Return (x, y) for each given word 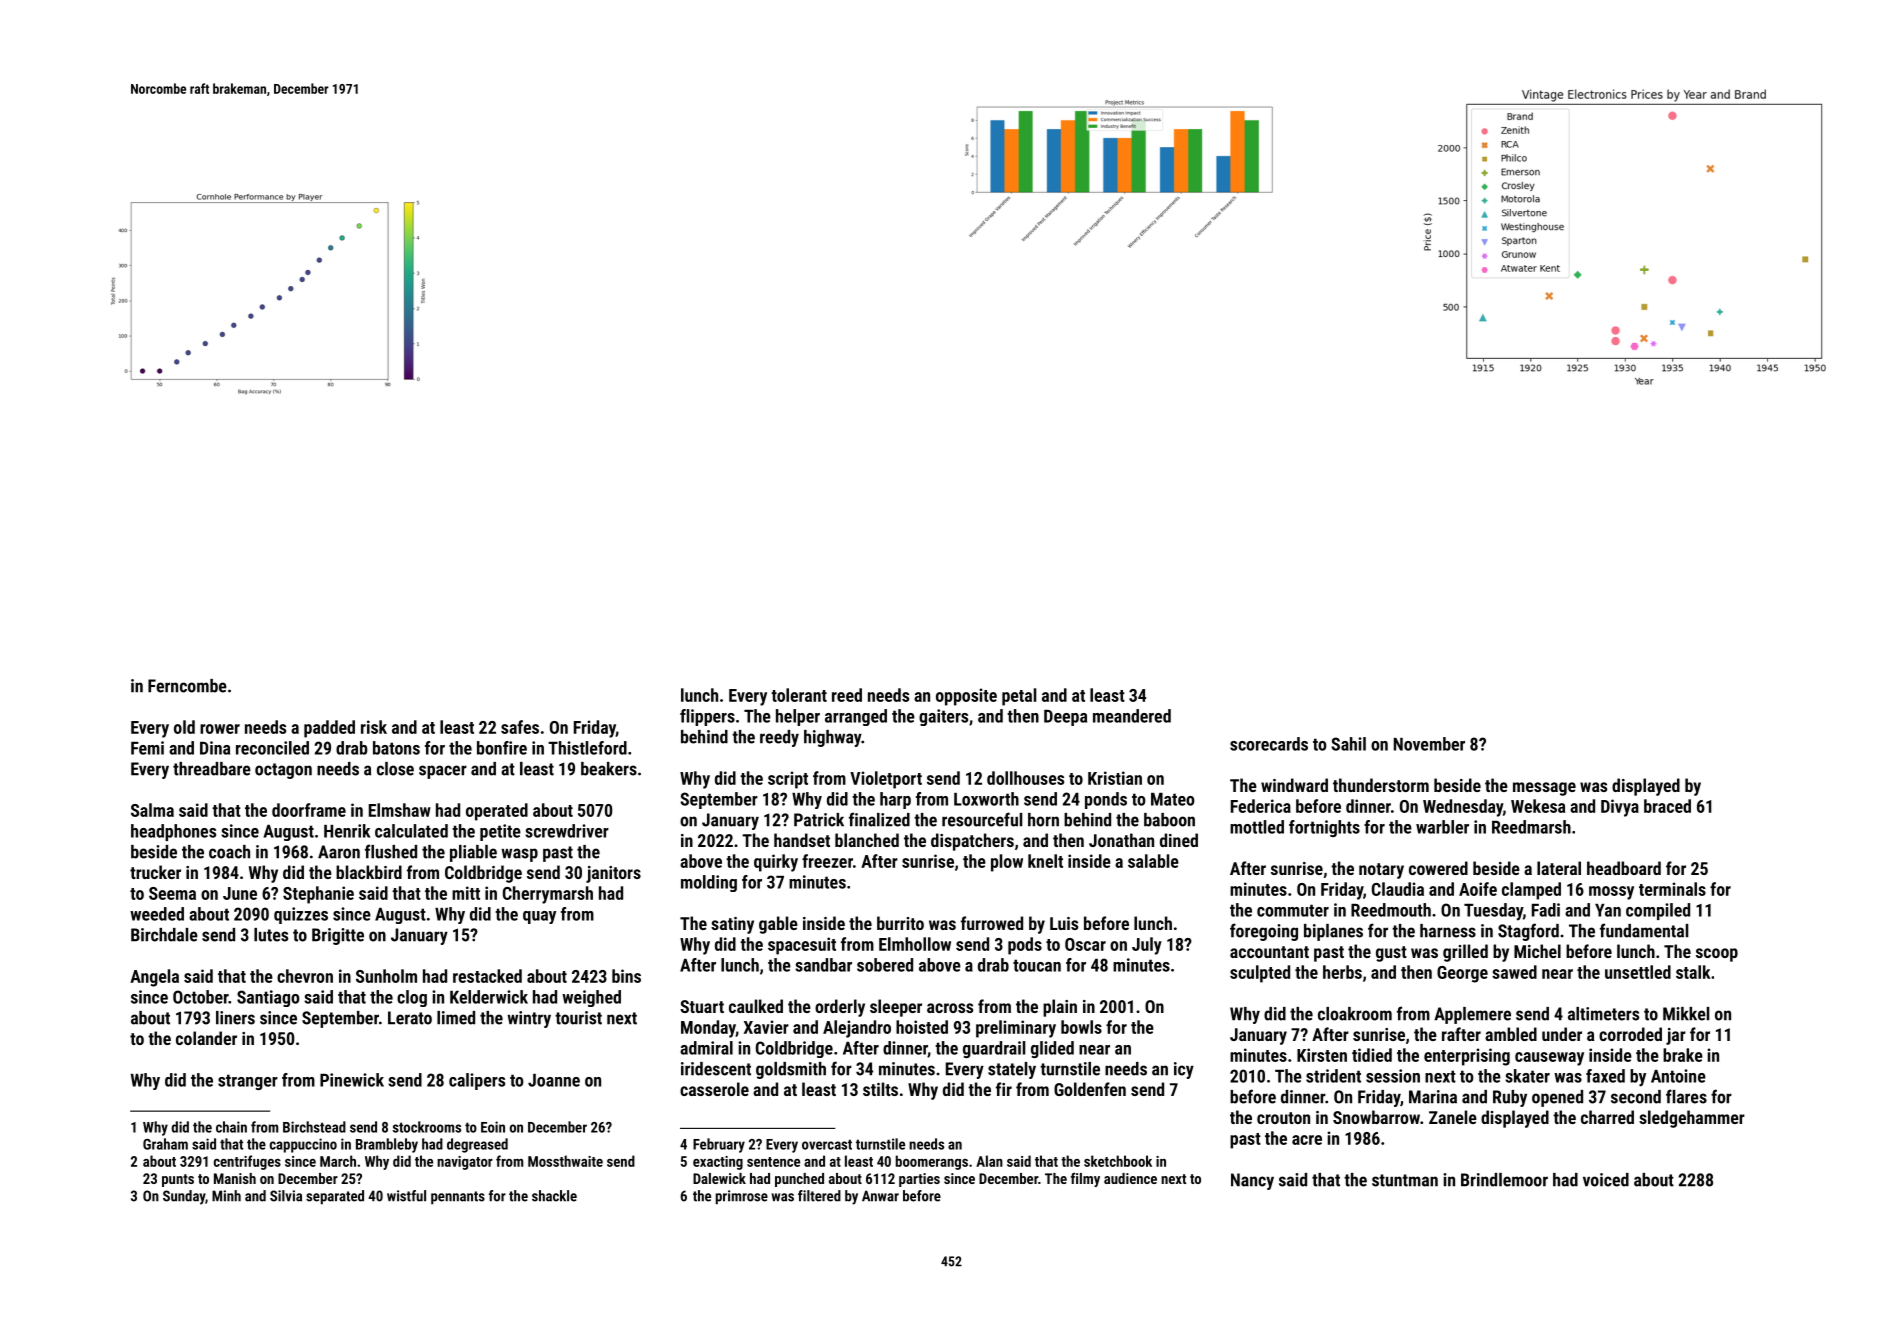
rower (220, 729)
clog (412, 998)
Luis (1064, 923)
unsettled (1638, 972)
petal (1019, 697)
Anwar (880, 1196)
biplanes (1333, 932)
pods (1025, 946)
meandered (1132, 716)
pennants (458, 1198)
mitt (466, 893)
